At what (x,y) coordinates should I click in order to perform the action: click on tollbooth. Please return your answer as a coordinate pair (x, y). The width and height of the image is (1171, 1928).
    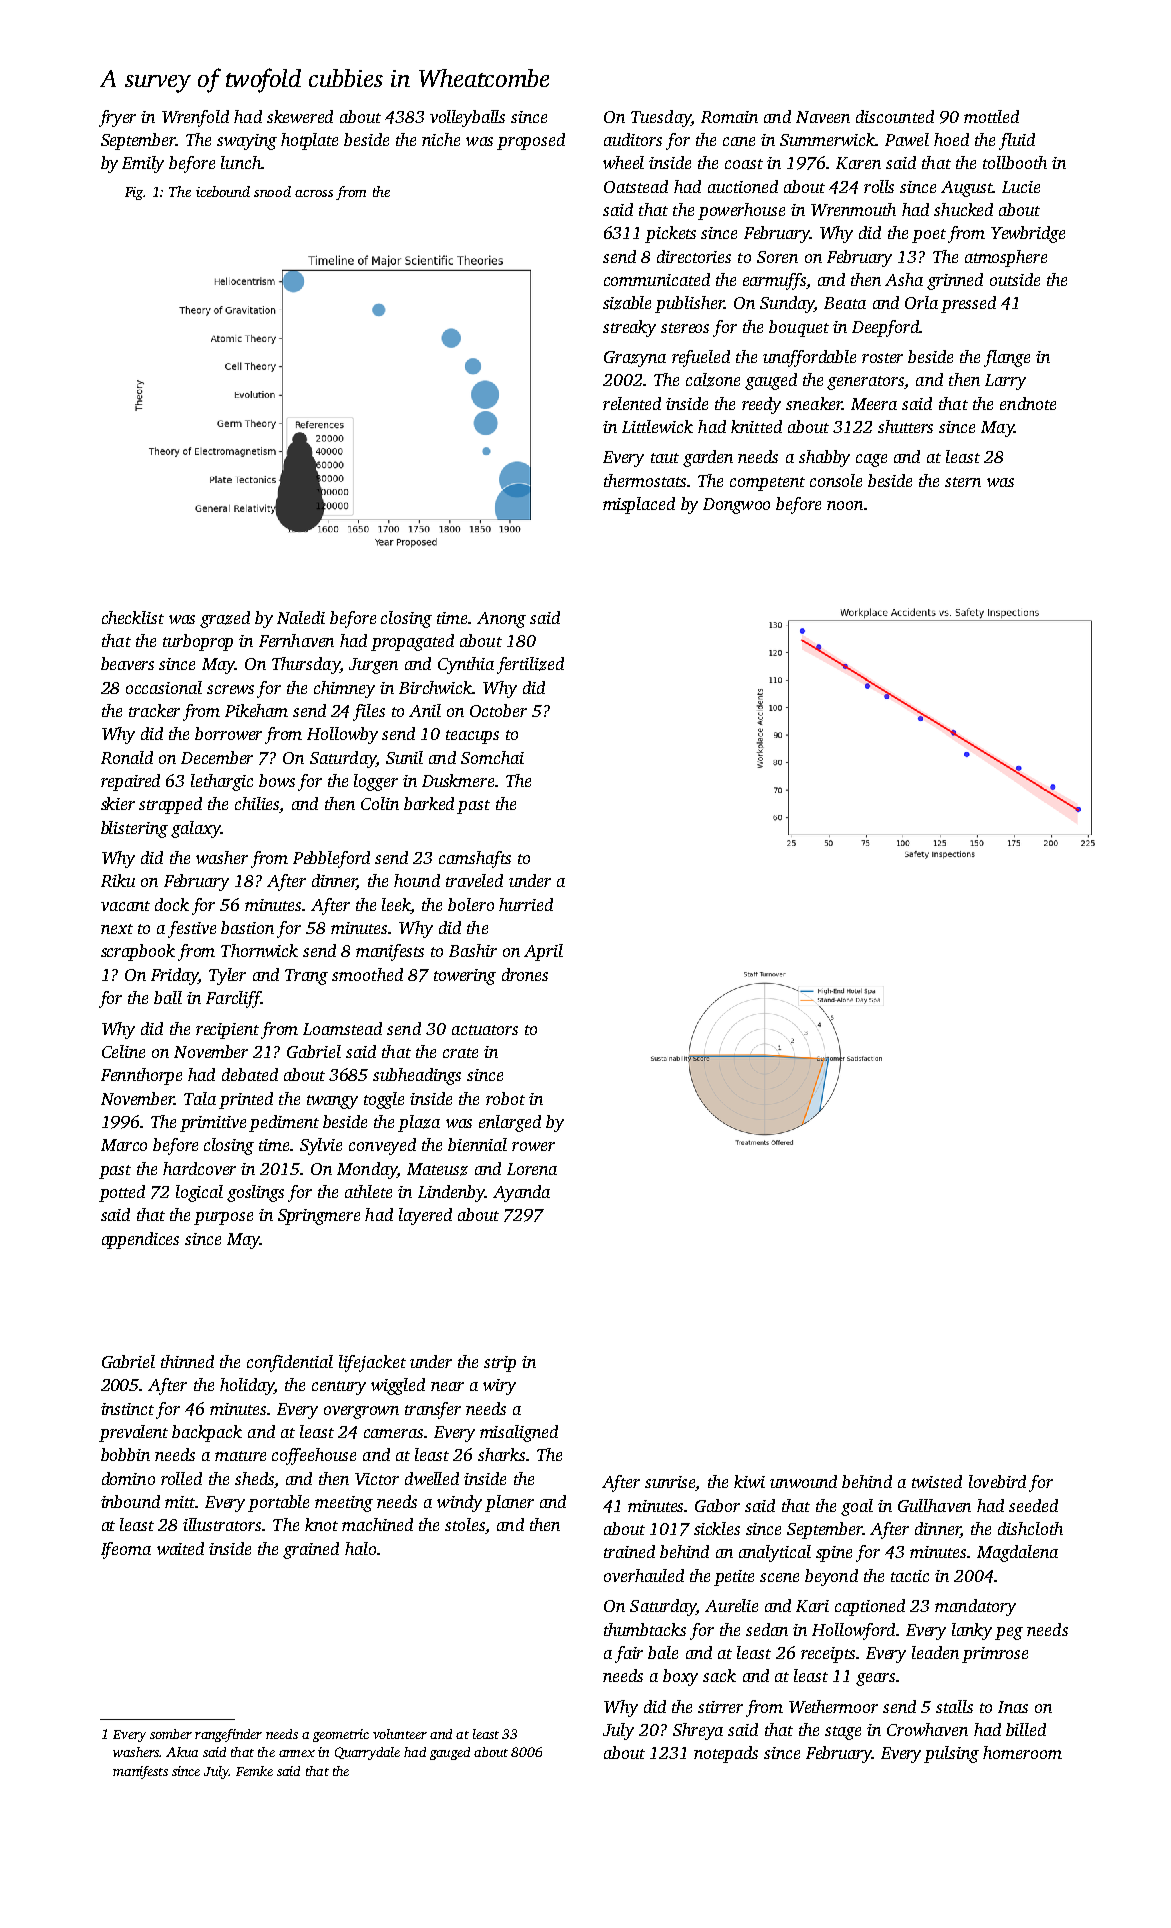
    Looking at the image, I should click on (1015, 162).
